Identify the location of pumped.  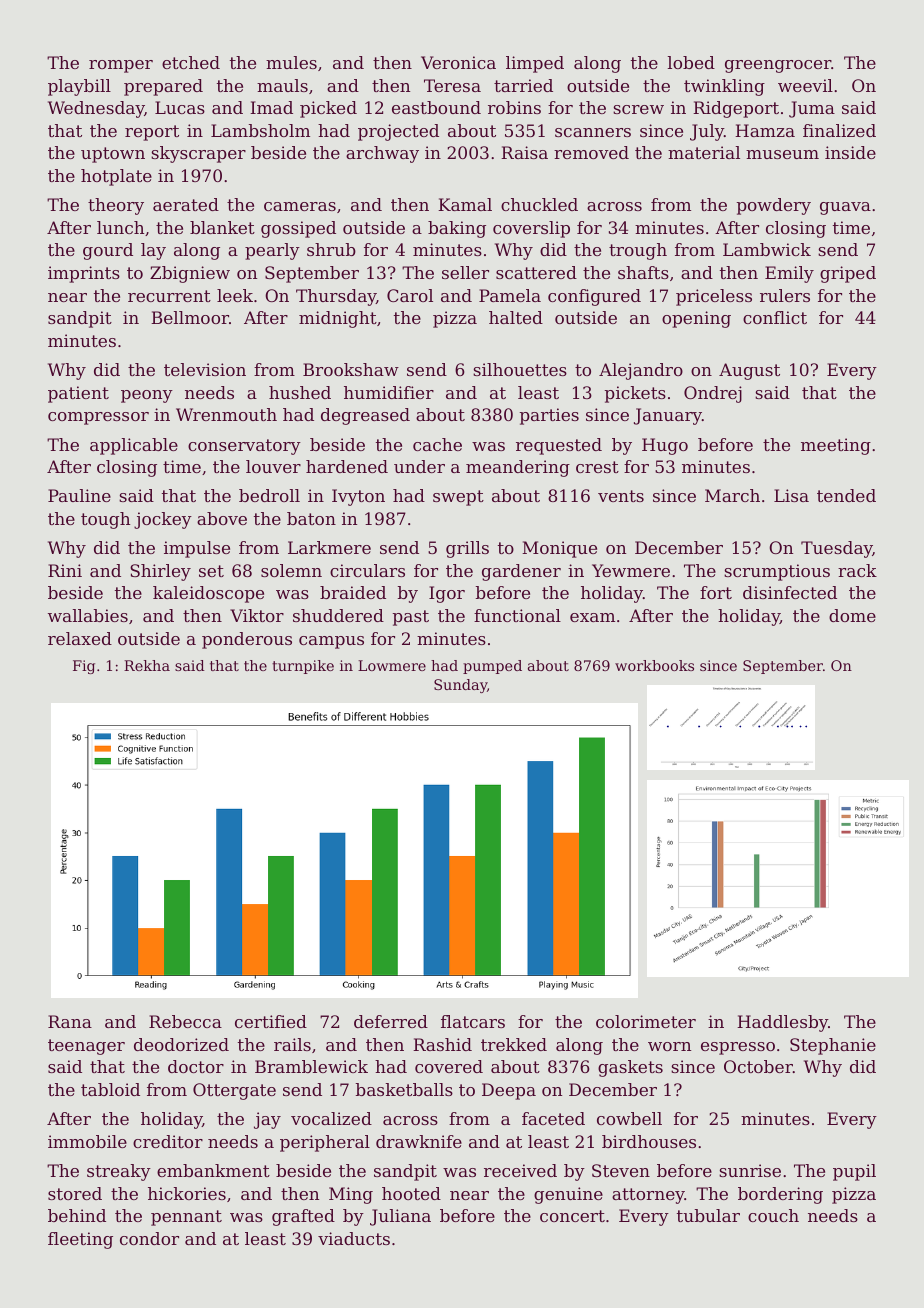
(492, 667).
